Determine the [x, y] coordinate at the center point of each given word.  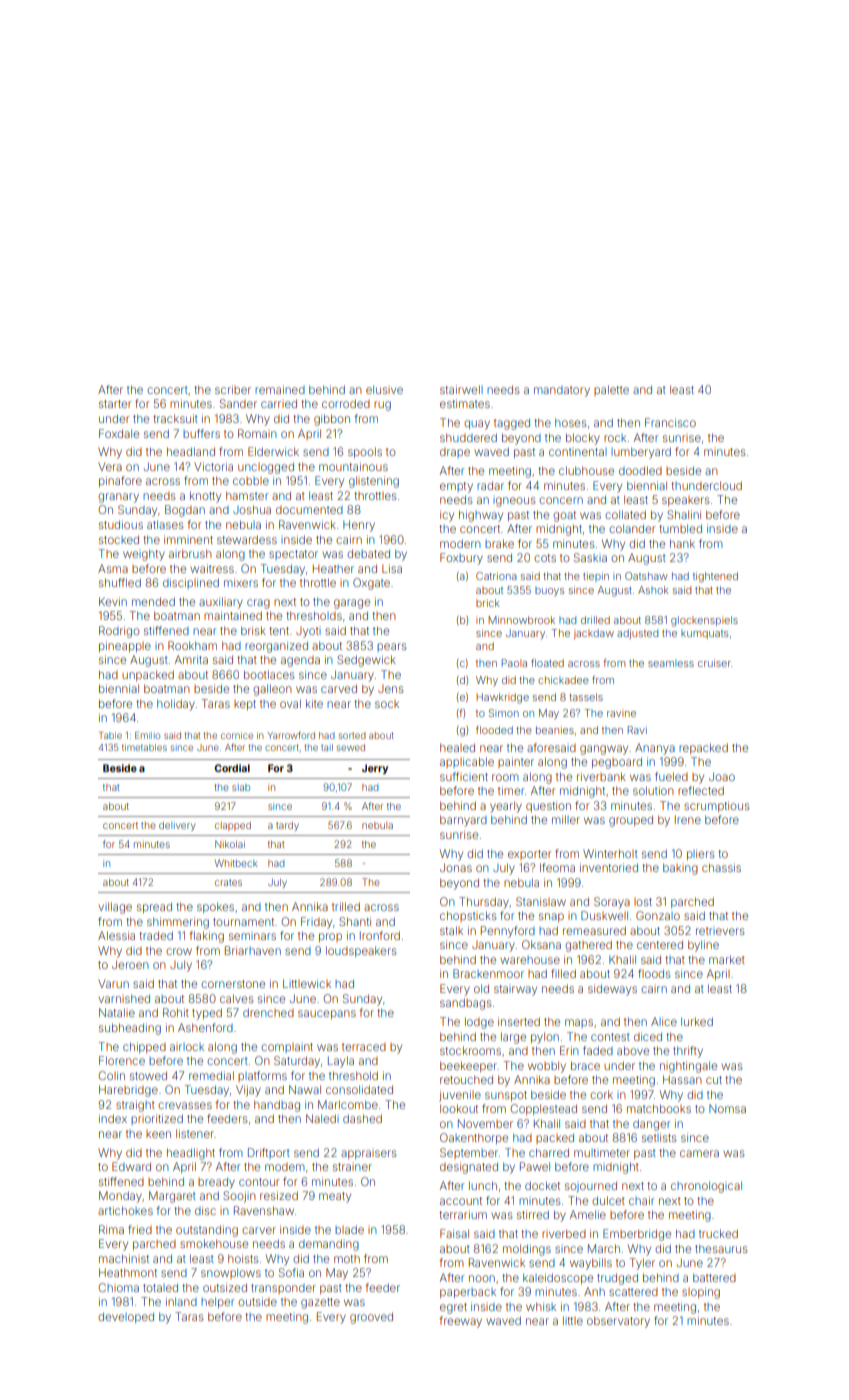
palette [611, 390]
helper [217, 1302]
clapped [233, 826]
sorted [352, 735]
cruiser [714, 663]
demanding [329, 1245]
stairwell [461, 389]
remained [280, 389]
